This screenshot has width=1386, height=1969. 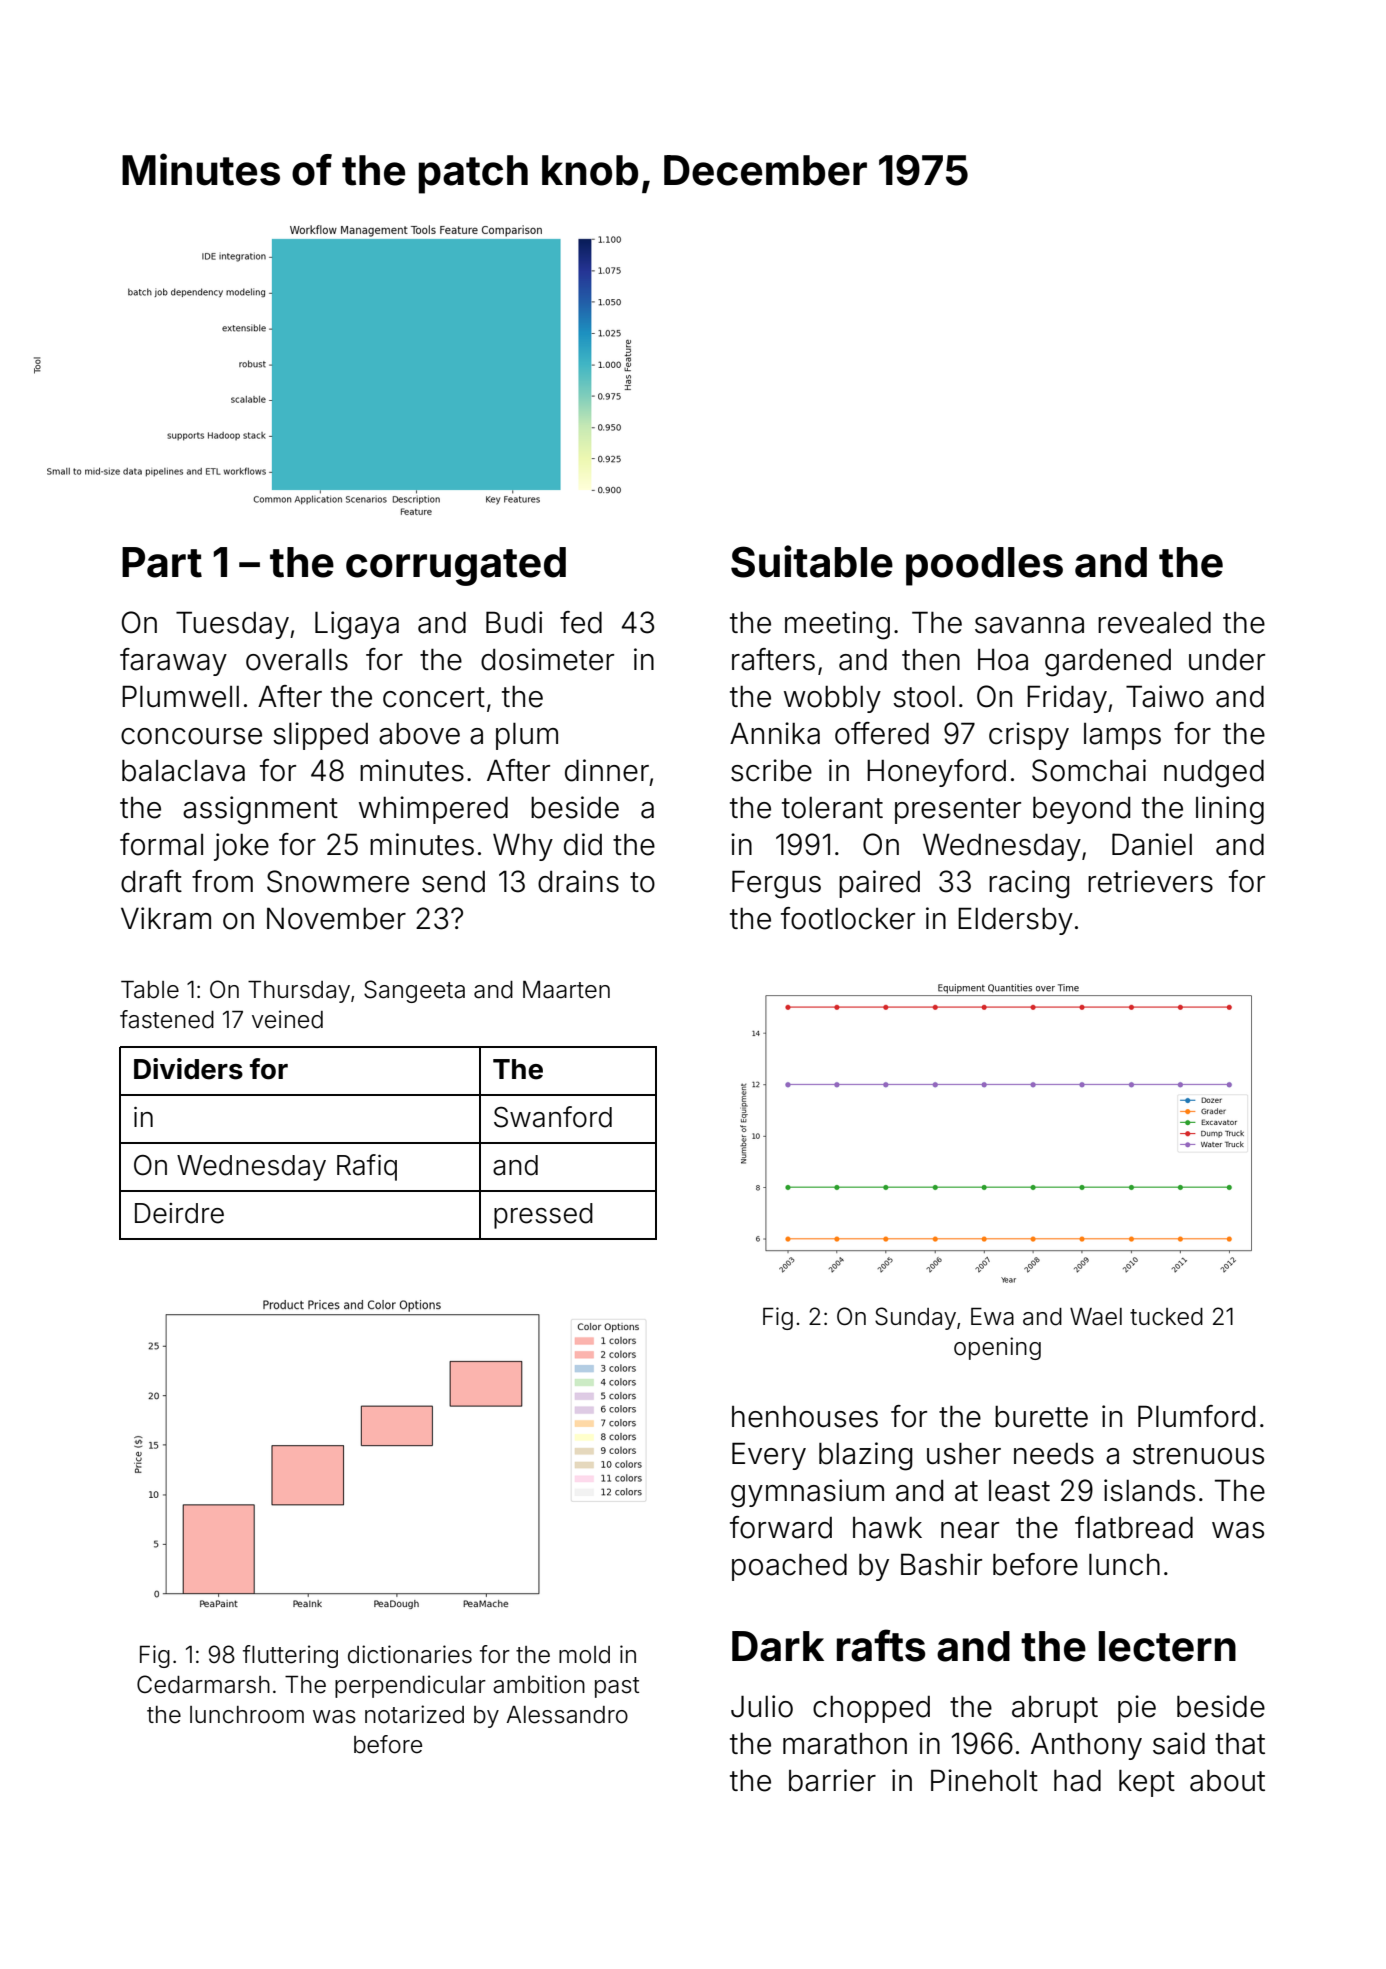 What do you see at coordinates (203, 1684) in the screenshot?
I see `Cedarmarsh` at bounding box center [203, 1684].
